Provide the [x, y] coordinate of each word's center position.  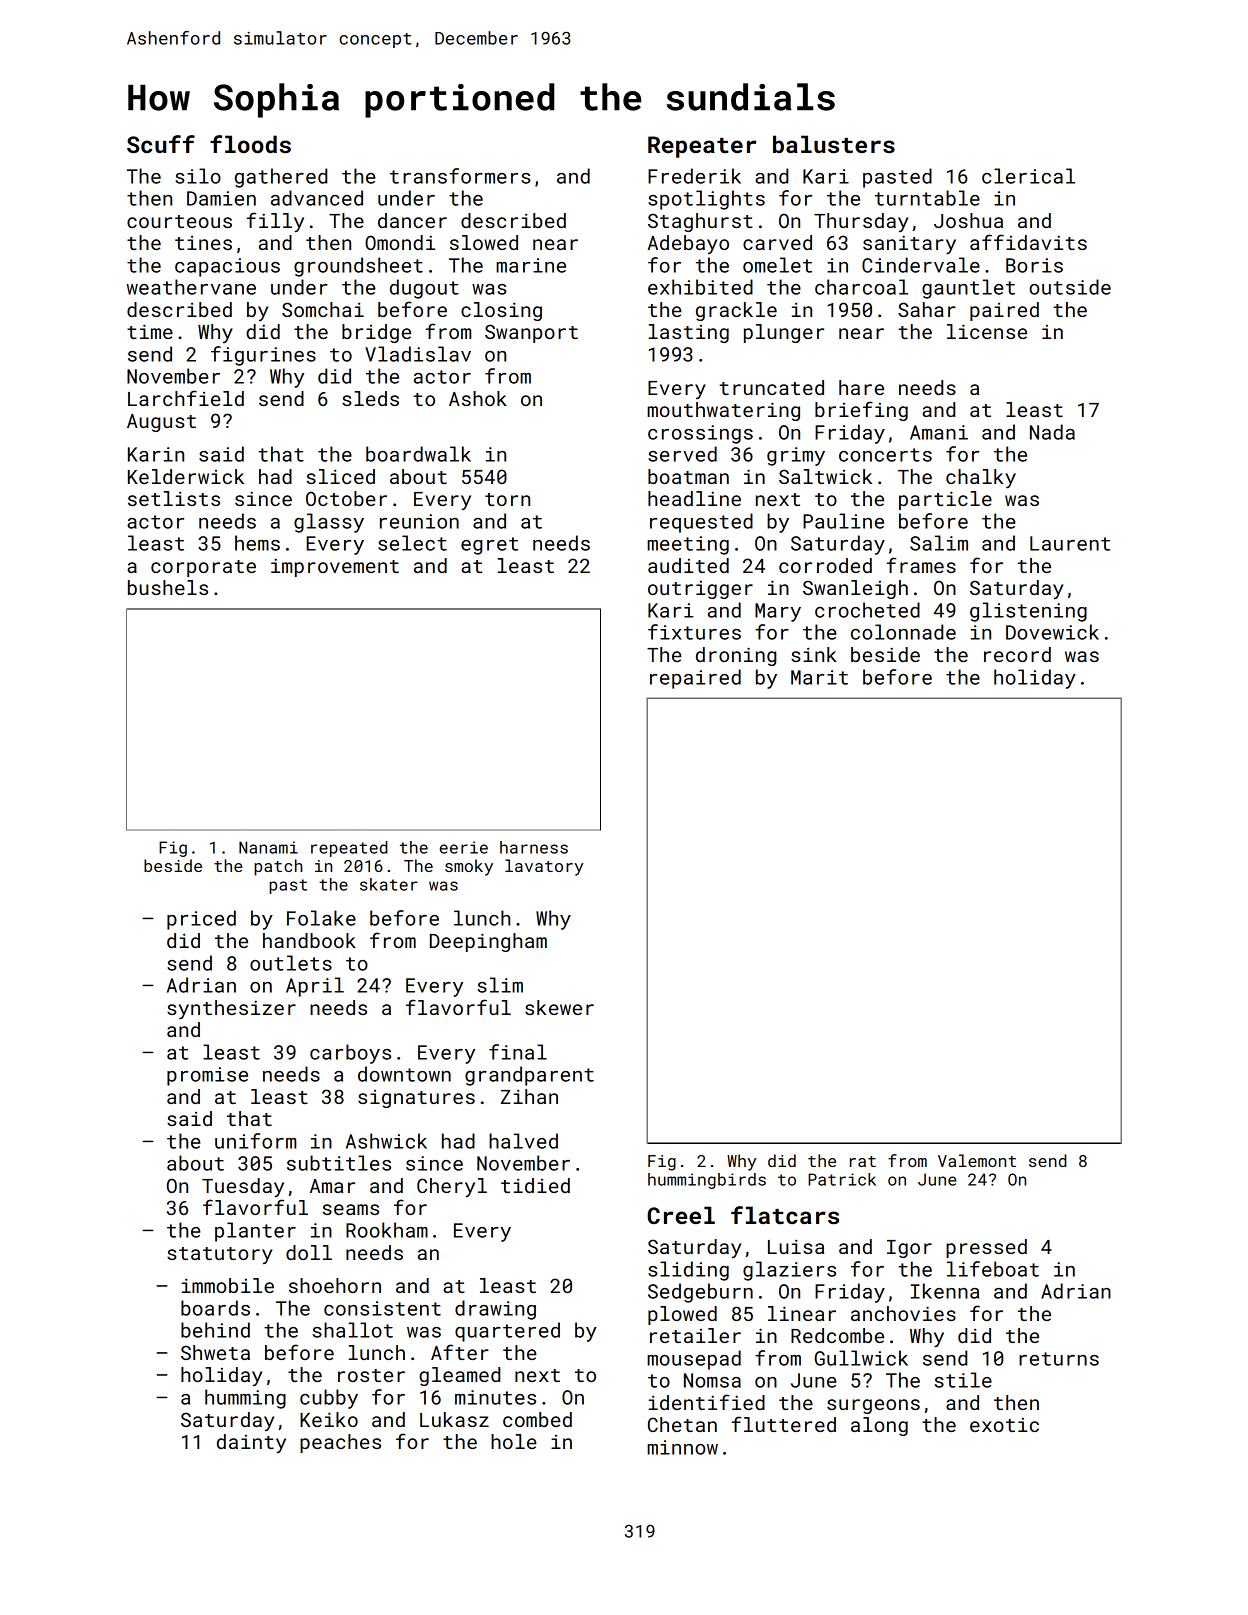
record [1017, 654]
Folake [321, 918]
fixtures [694, 632]
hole [514, 1441]
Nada [1052, 432]
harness [534, 847]
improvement [335, 567]
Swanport [531, 333]
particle [945, 500]
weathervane [191, 287]
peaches [340, 1443]
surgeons [873, 1406]
